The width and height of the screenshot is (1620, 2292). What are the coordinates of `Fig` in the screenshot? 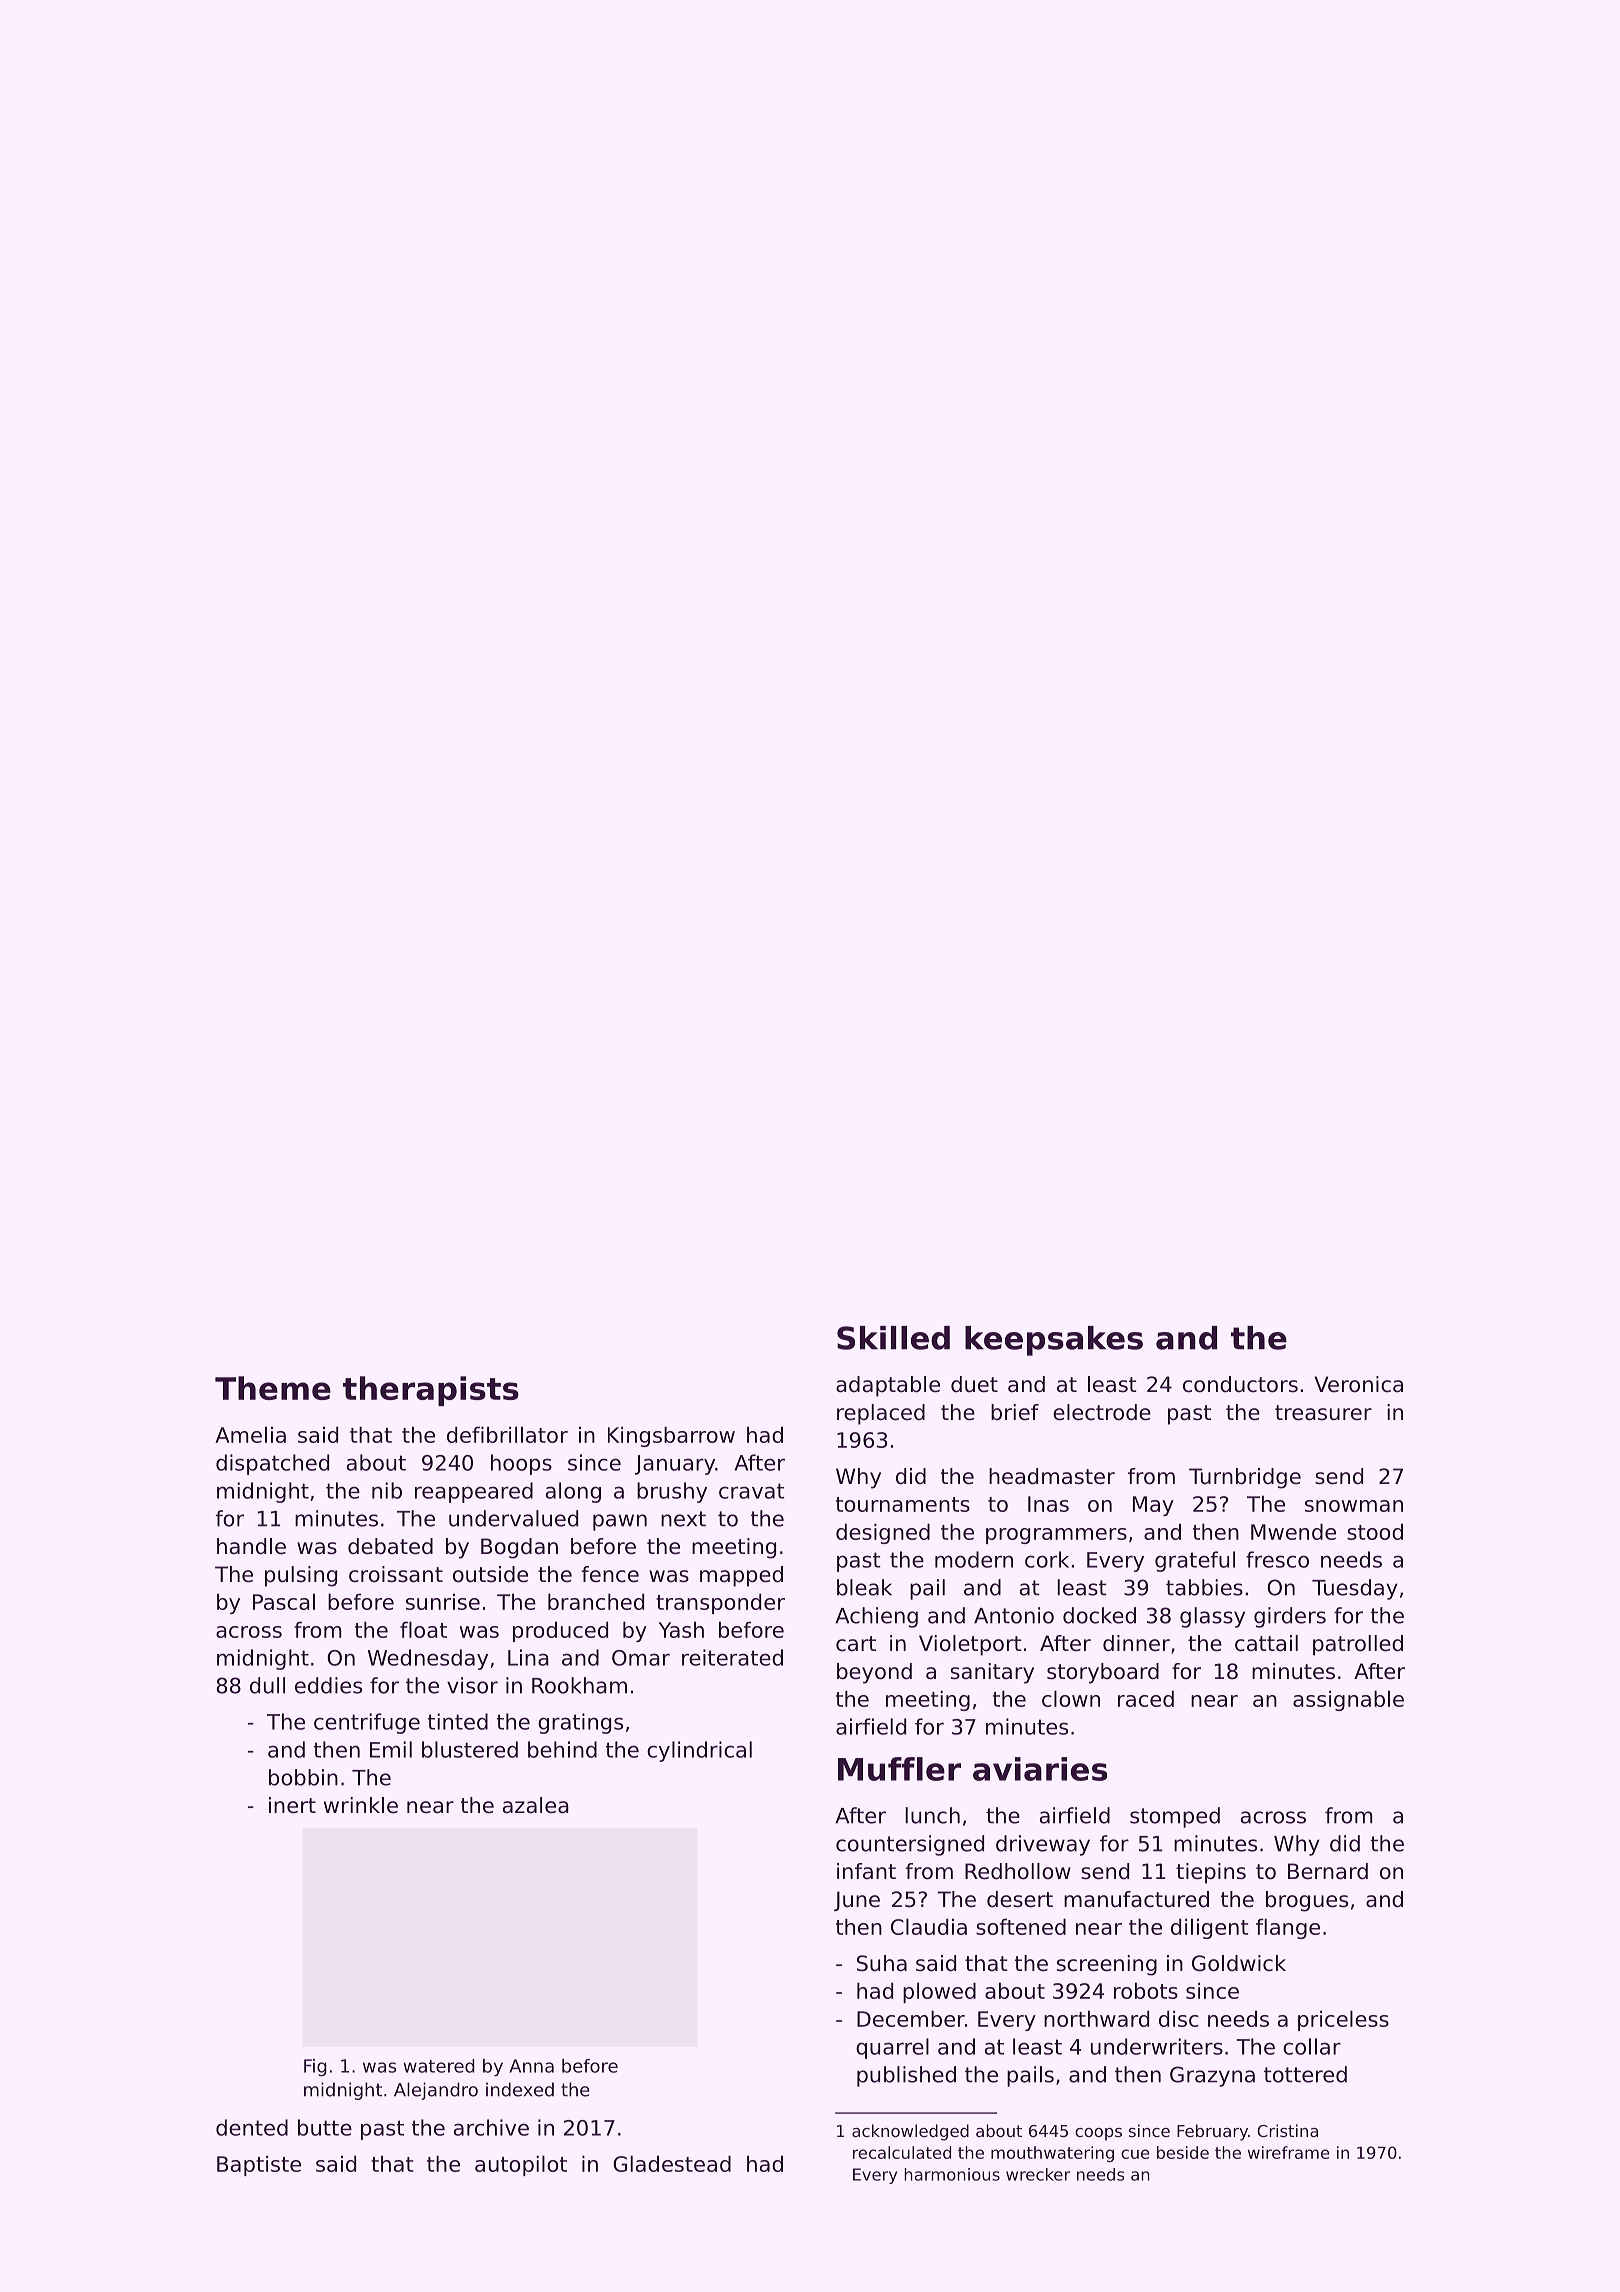 It's located at (315, 2067).
